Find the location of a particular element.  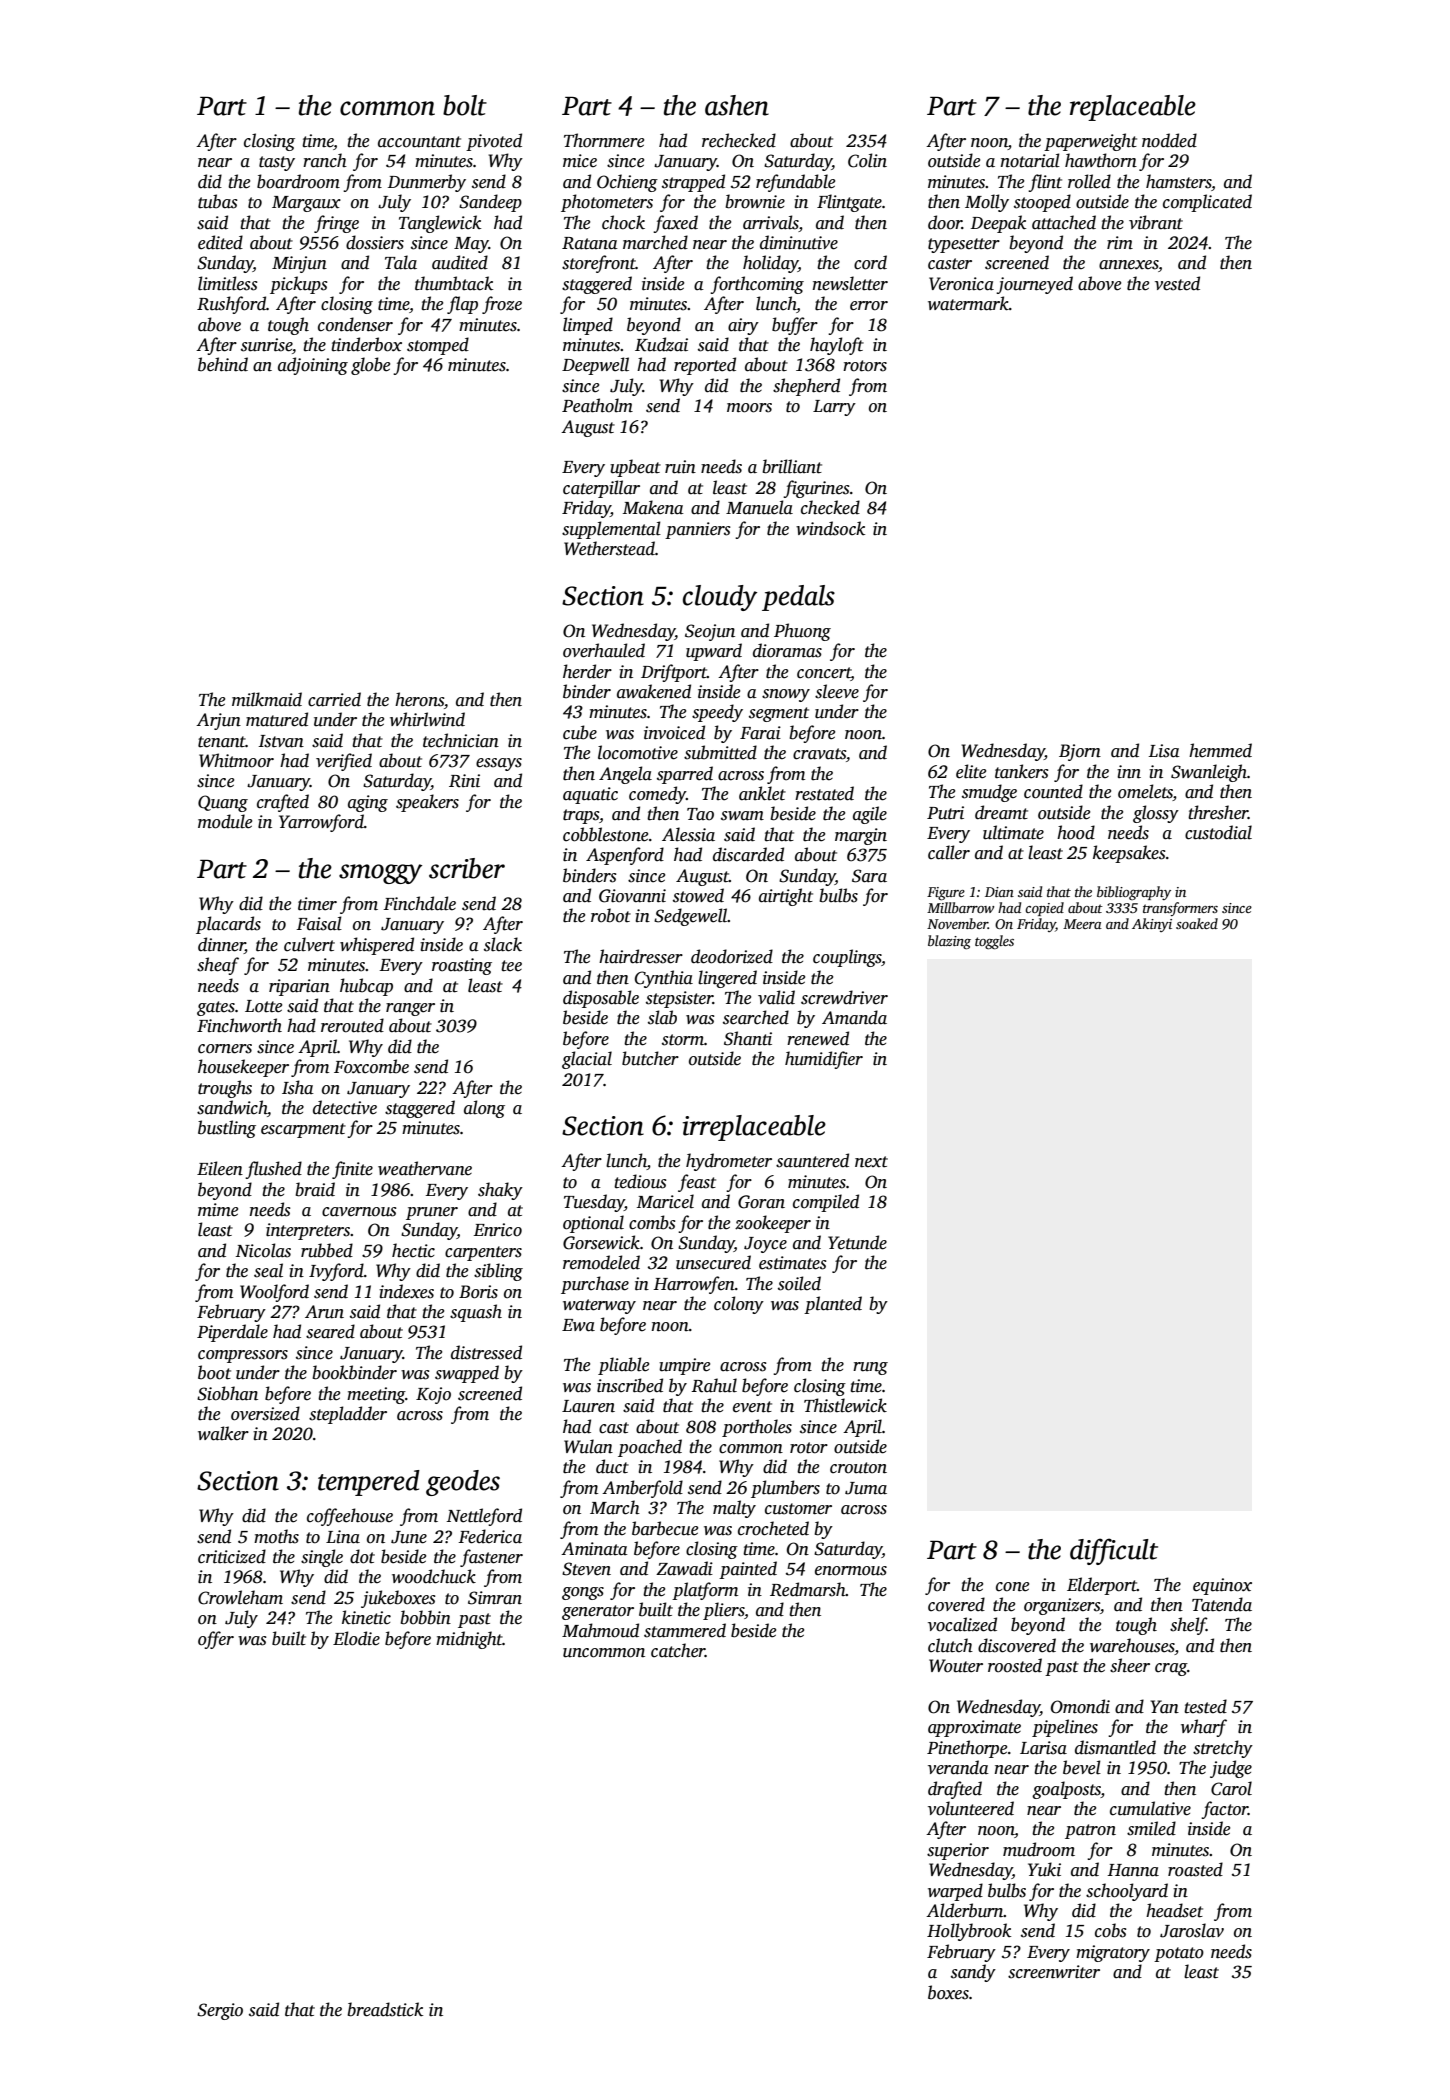

elite is located at coordinates (971, 771).
